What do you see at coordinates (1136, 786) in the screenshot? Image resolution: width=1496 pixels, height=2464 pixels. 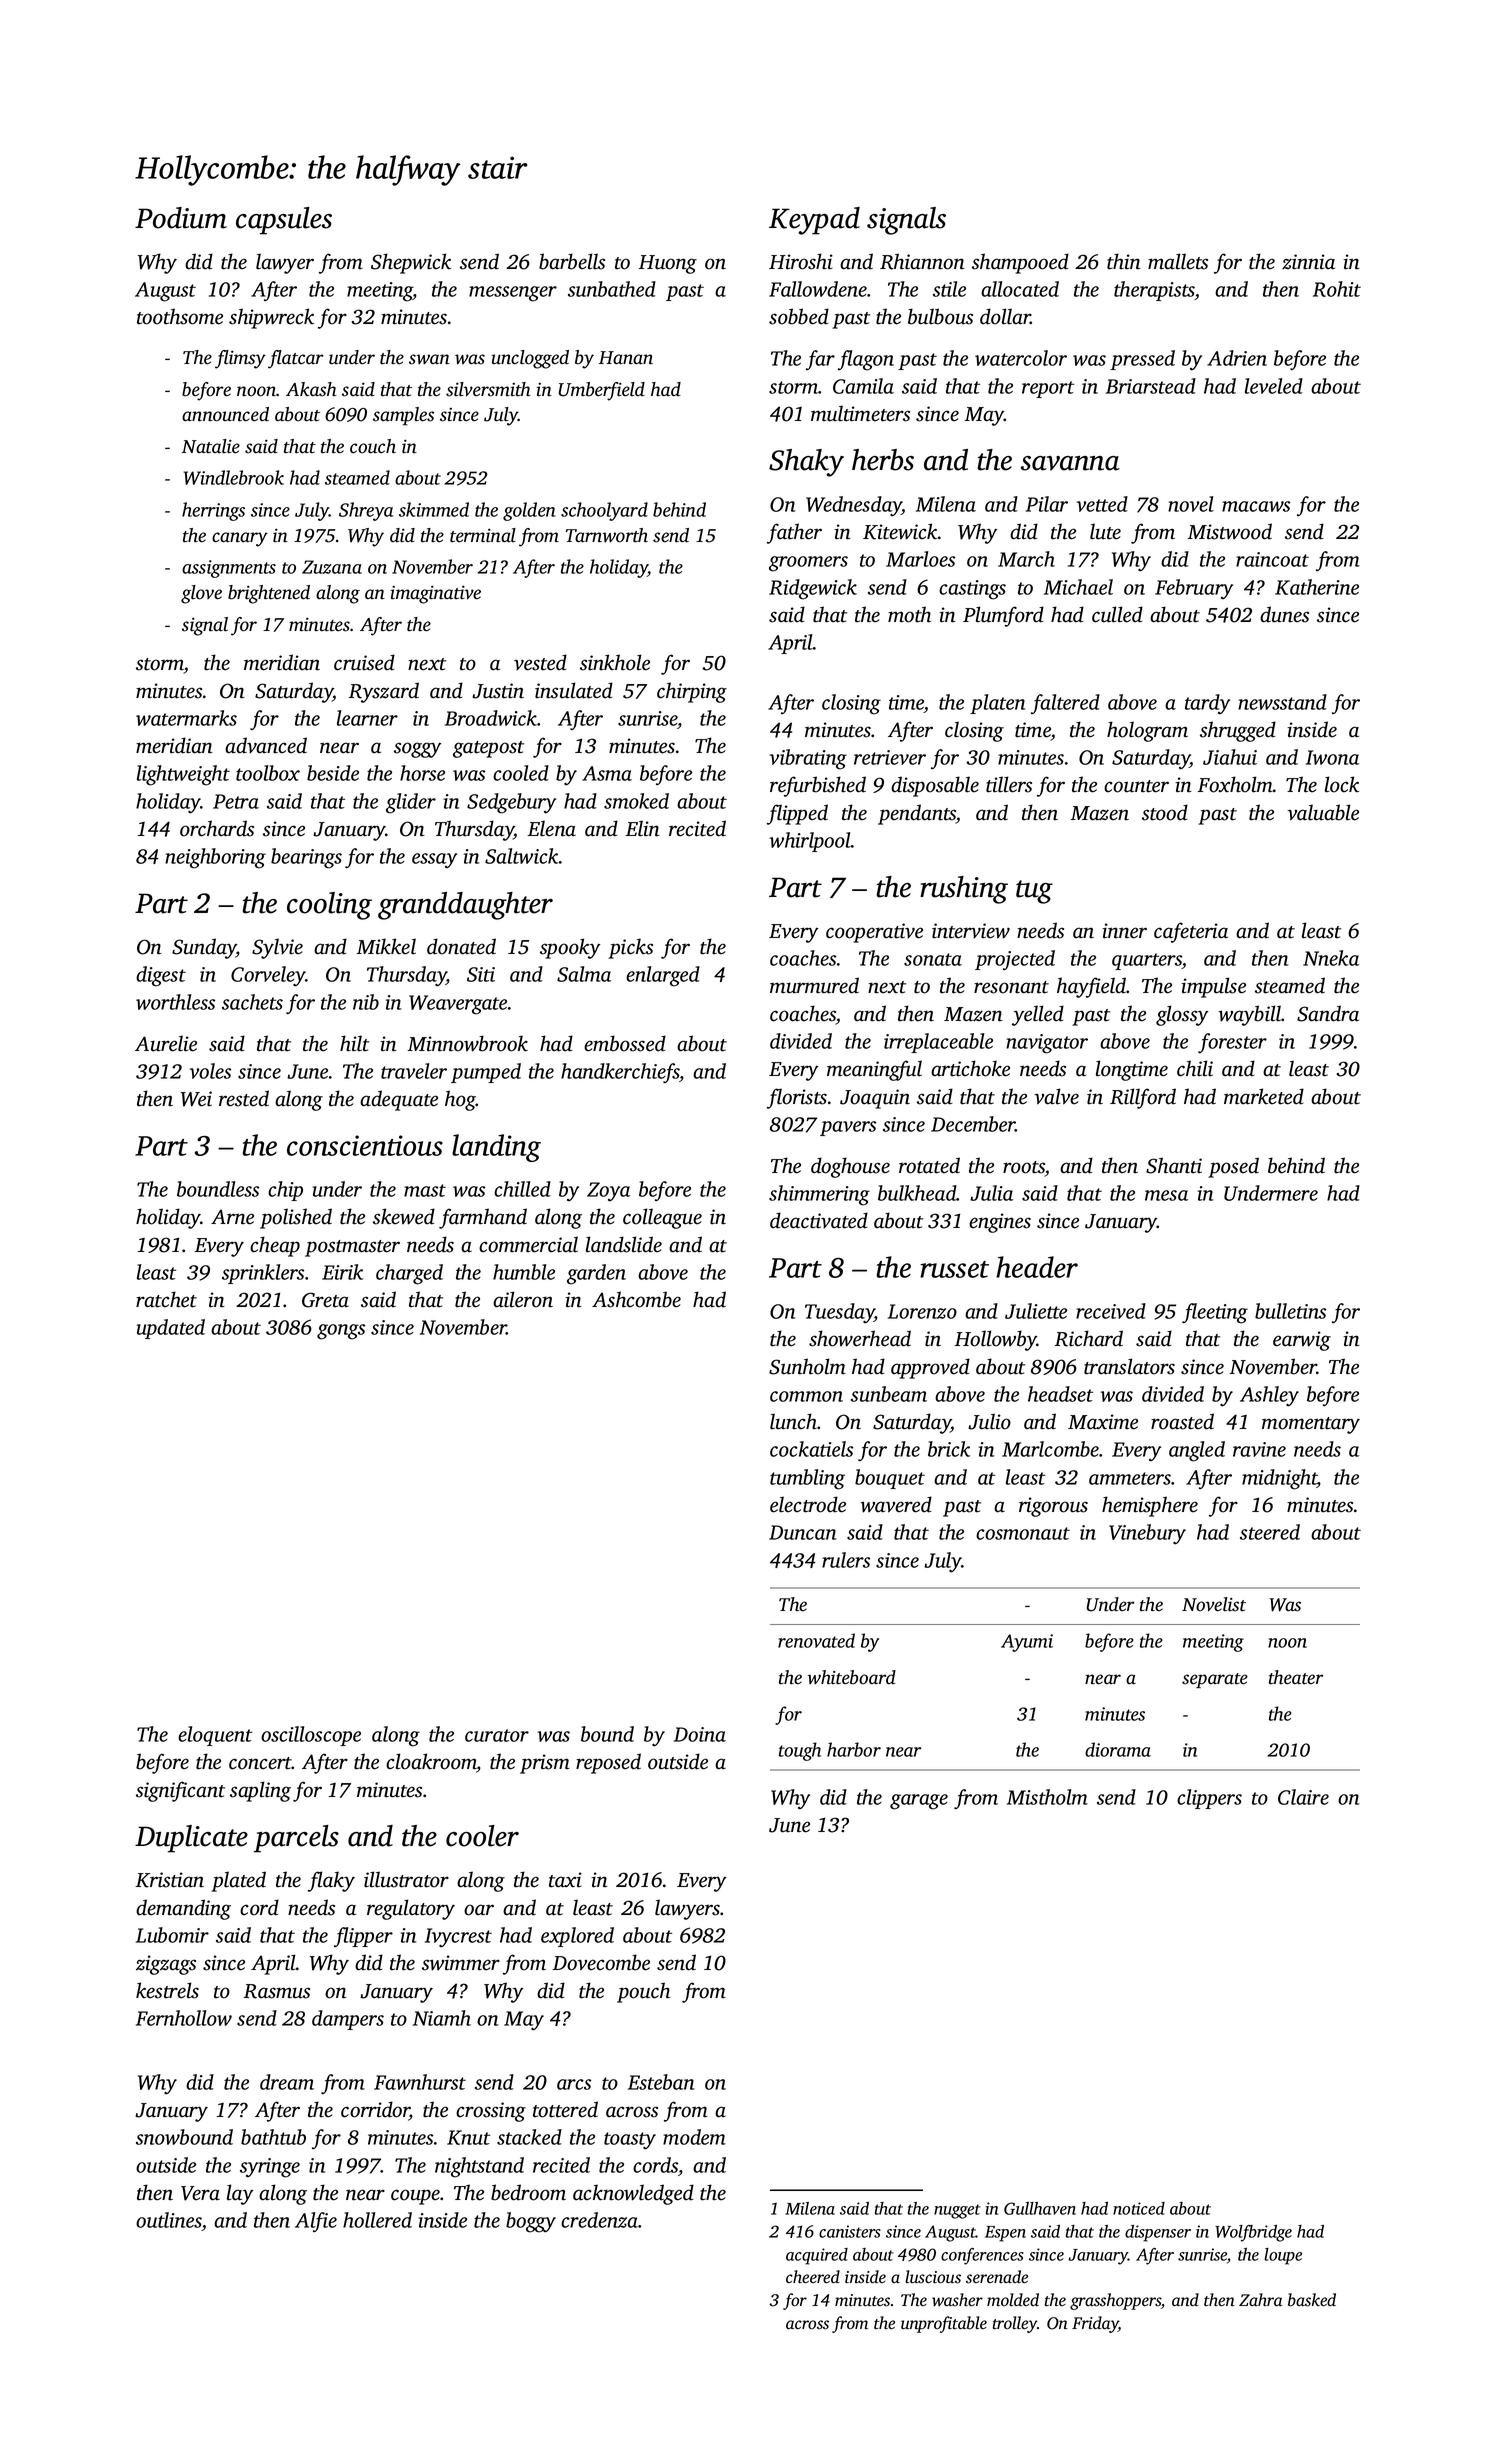 I see `counter` at bounding box center [1136, 786].
